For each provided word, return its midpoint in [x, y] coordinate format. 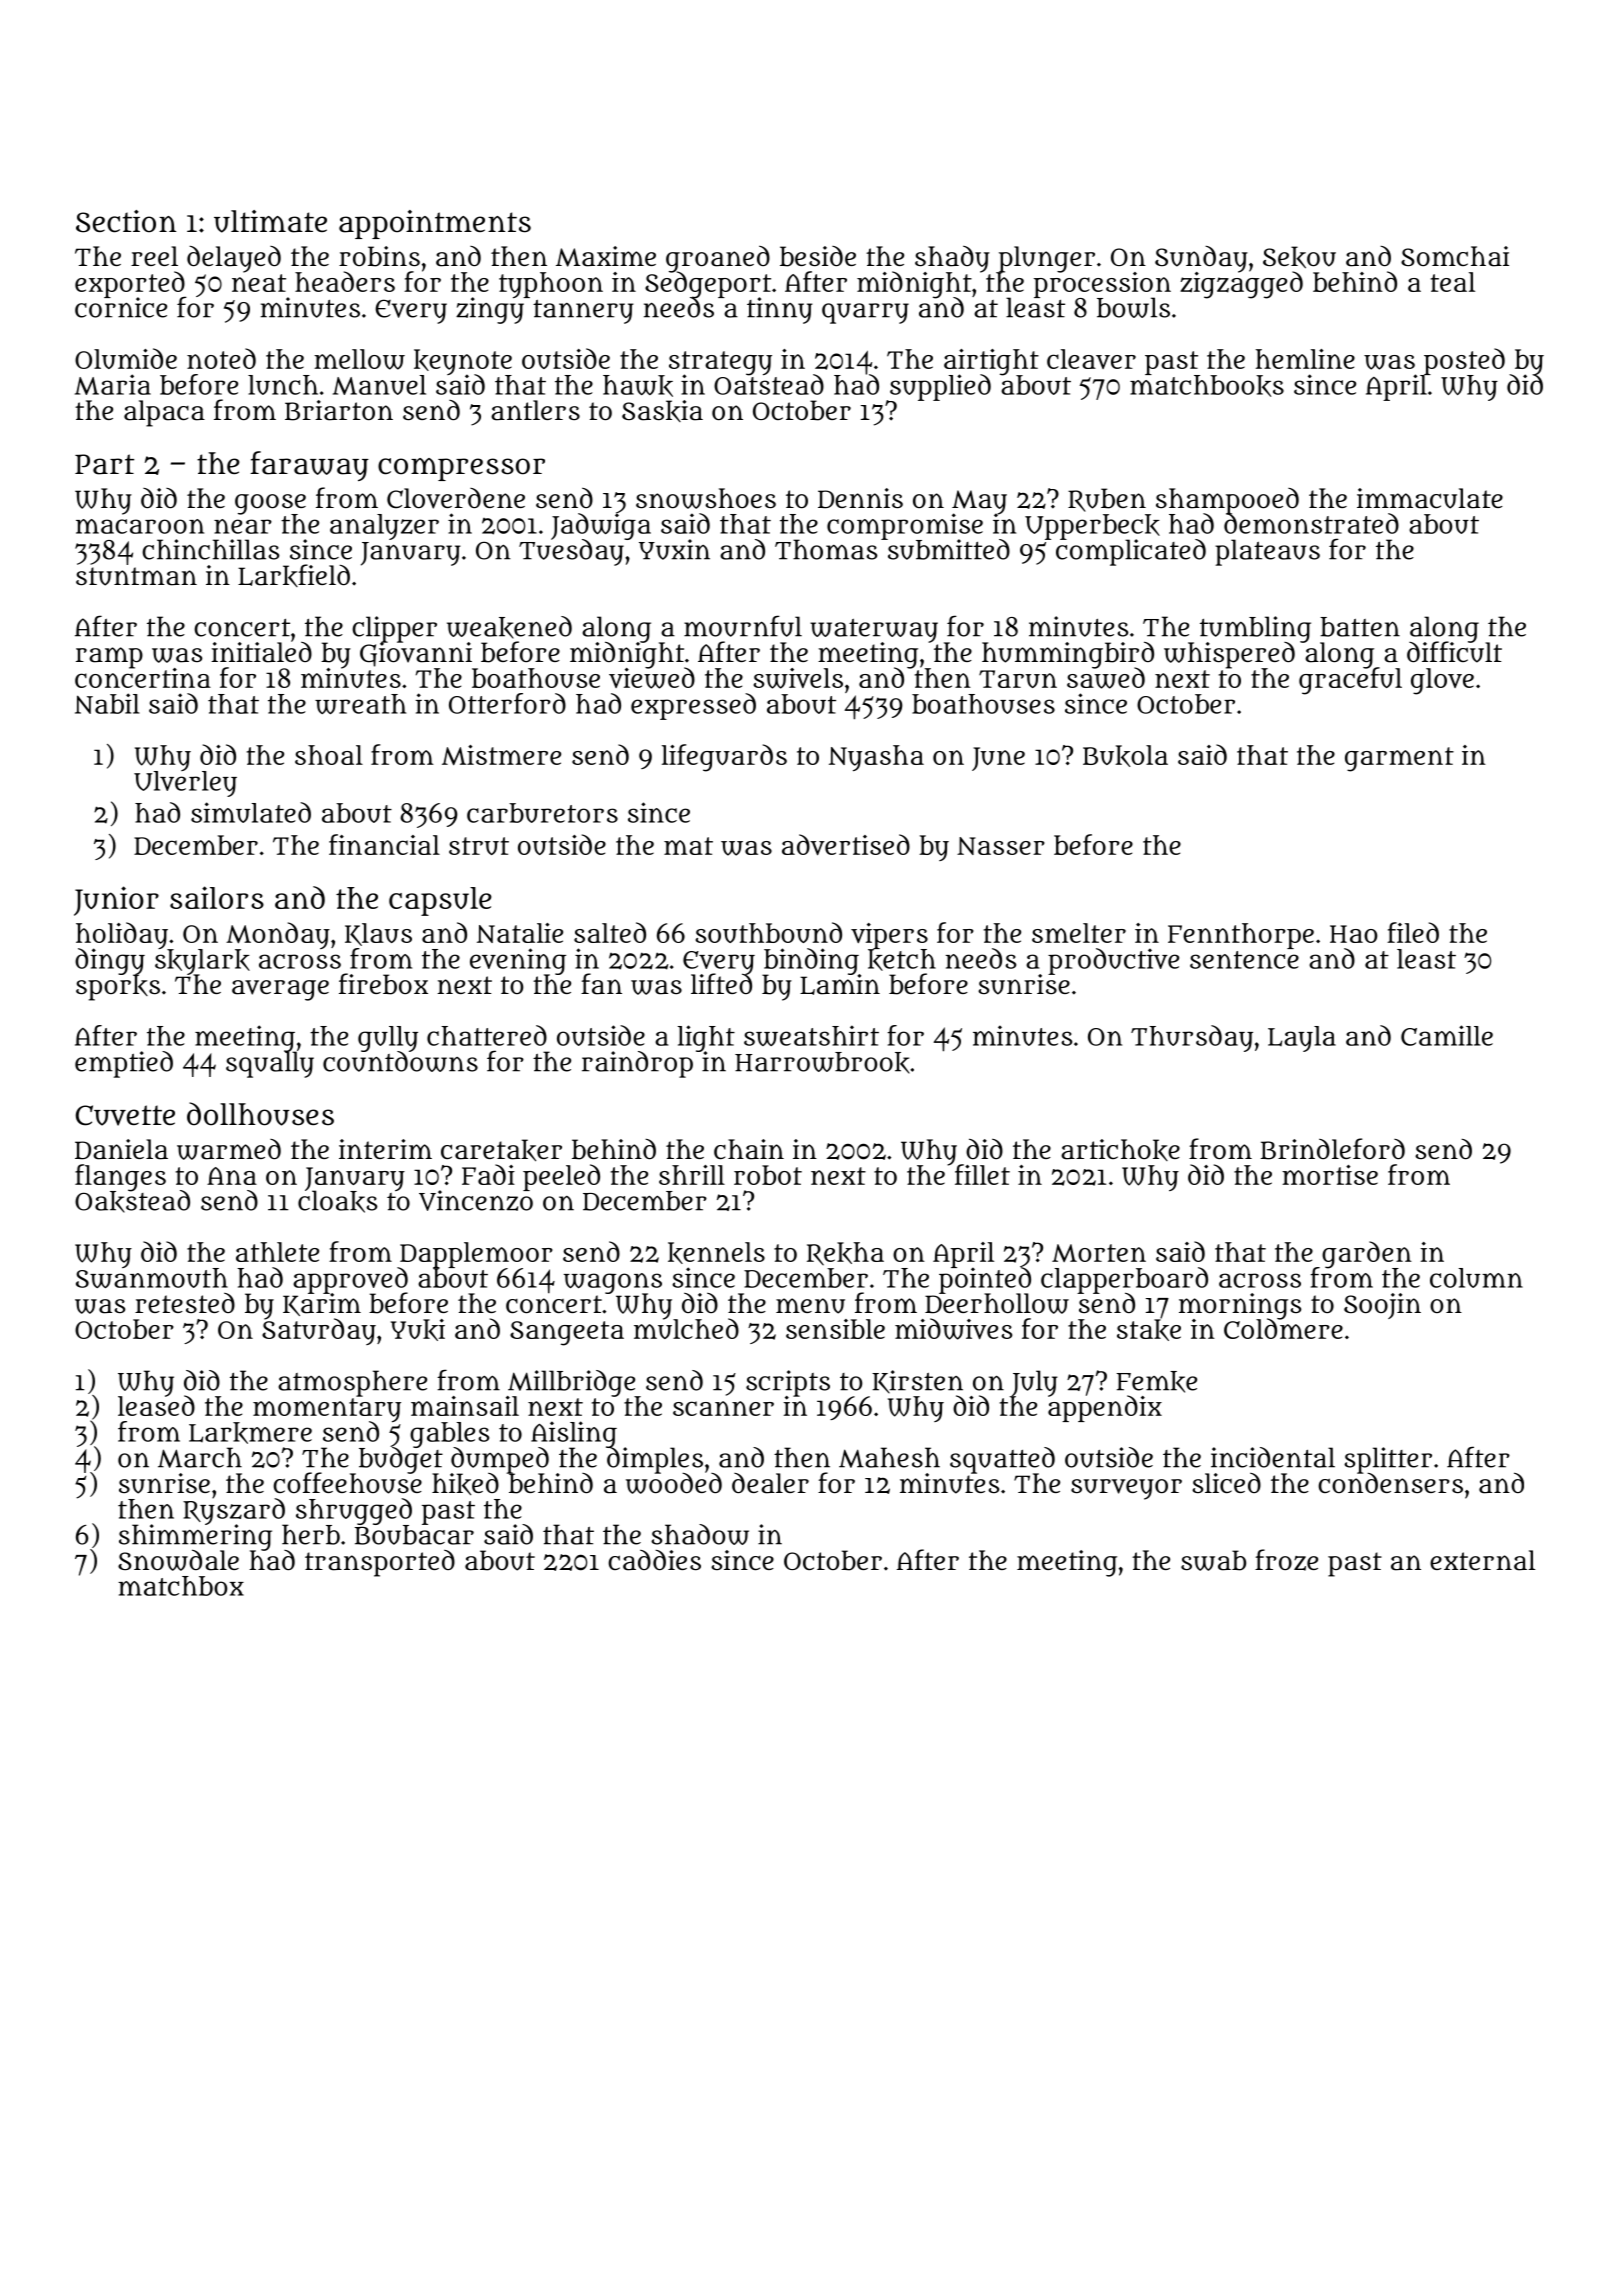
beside [818, 256]
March [200, 1457]
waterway [874, 630]
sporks [118, 988]
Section [126, 221]
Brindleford [1333, 1149]
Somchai [1455, 256]
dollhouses [260, 1114]
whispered [1229, 655]
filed [1413, 932]
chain [749, 1149]
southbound [768, 932]
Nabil [107, 703]
